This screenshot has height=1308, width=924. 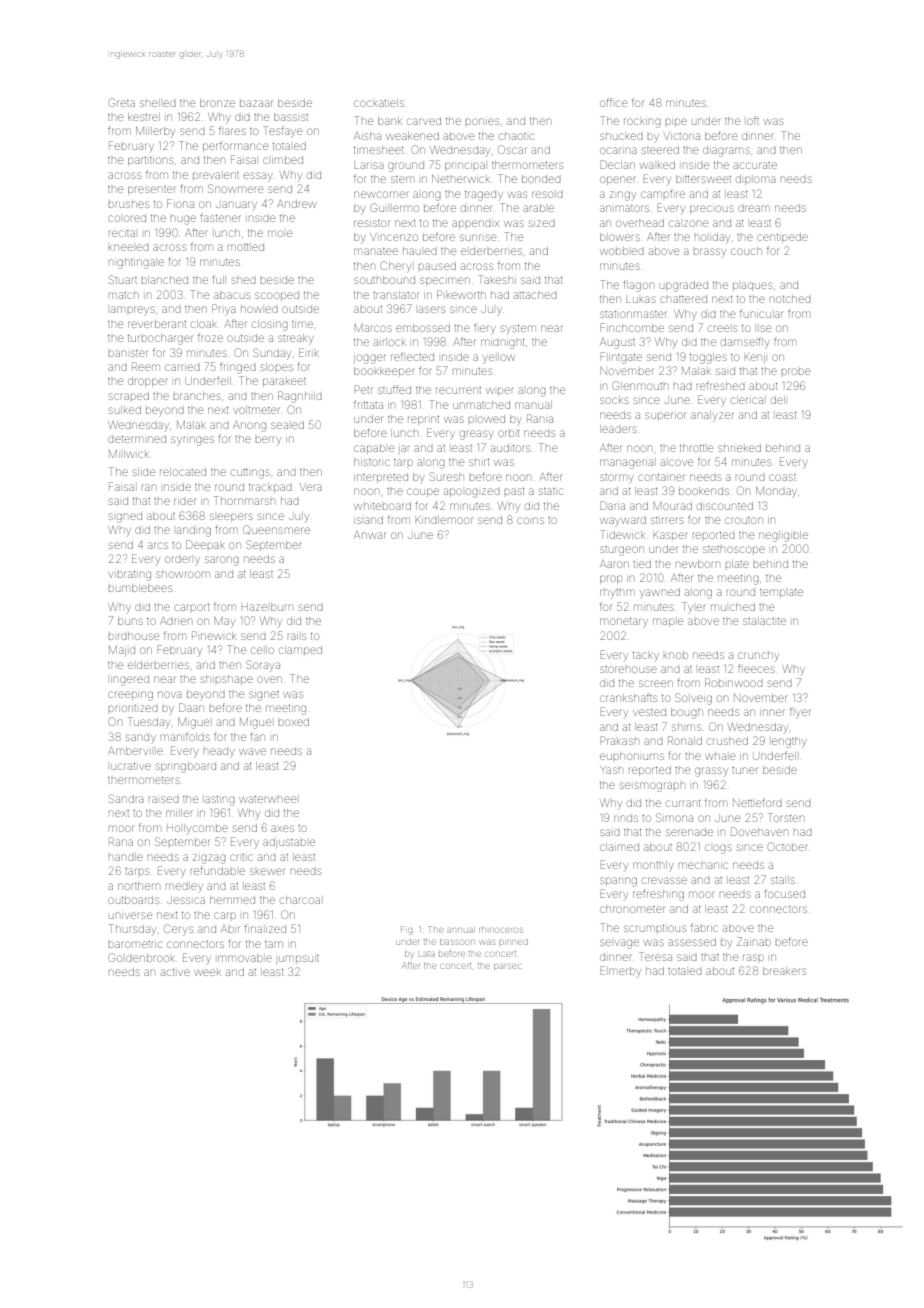 What do you see at coordinates (369, 535) in the screenshot?
I see `Anwar` at bounding box center [369, 535].
